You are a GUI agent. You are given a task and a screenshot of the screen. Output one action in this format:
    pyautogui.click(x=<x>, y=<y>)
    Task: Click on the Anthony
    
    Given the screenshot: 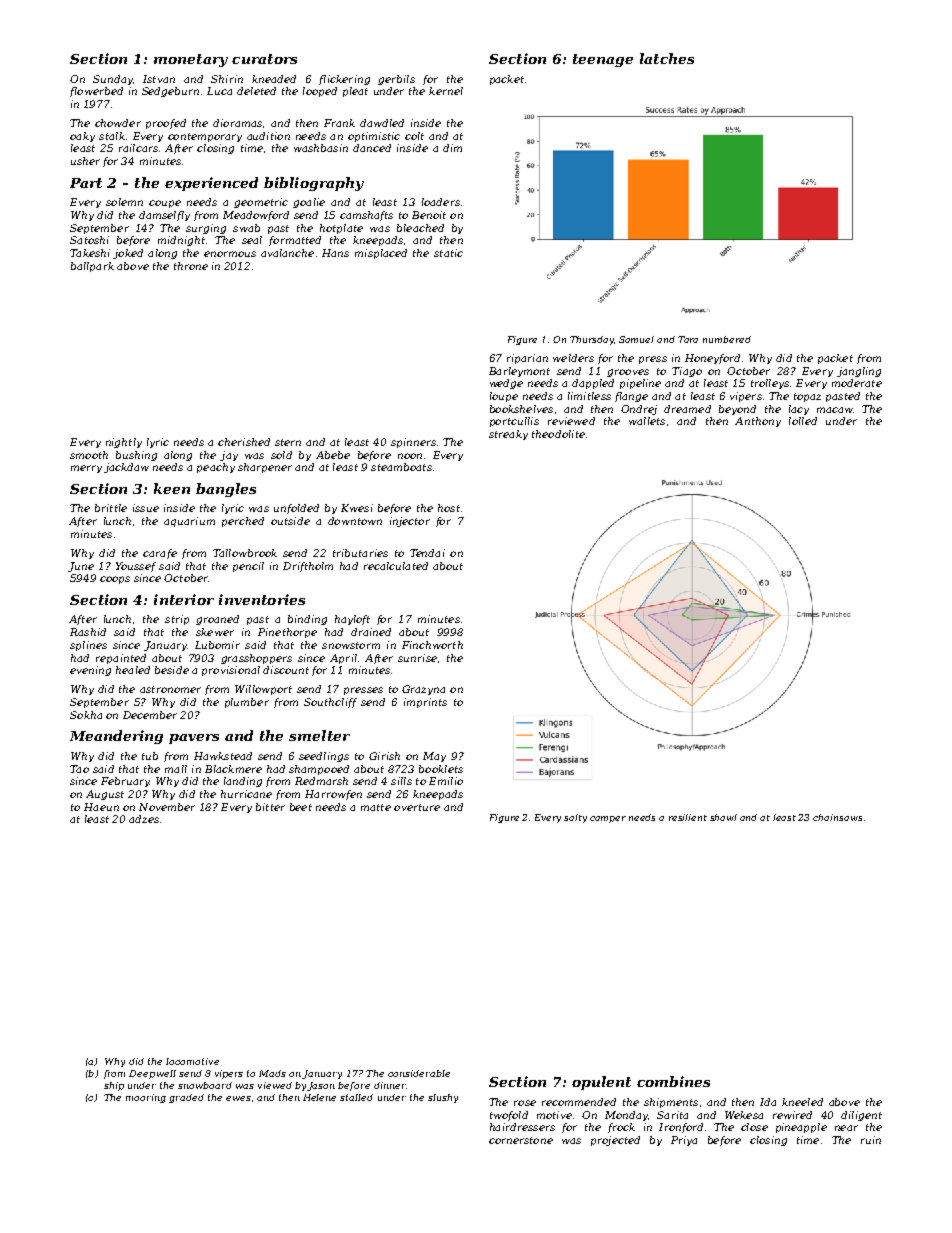 What is the action you would take?
    pyautogui.click(x=758, y=422)
